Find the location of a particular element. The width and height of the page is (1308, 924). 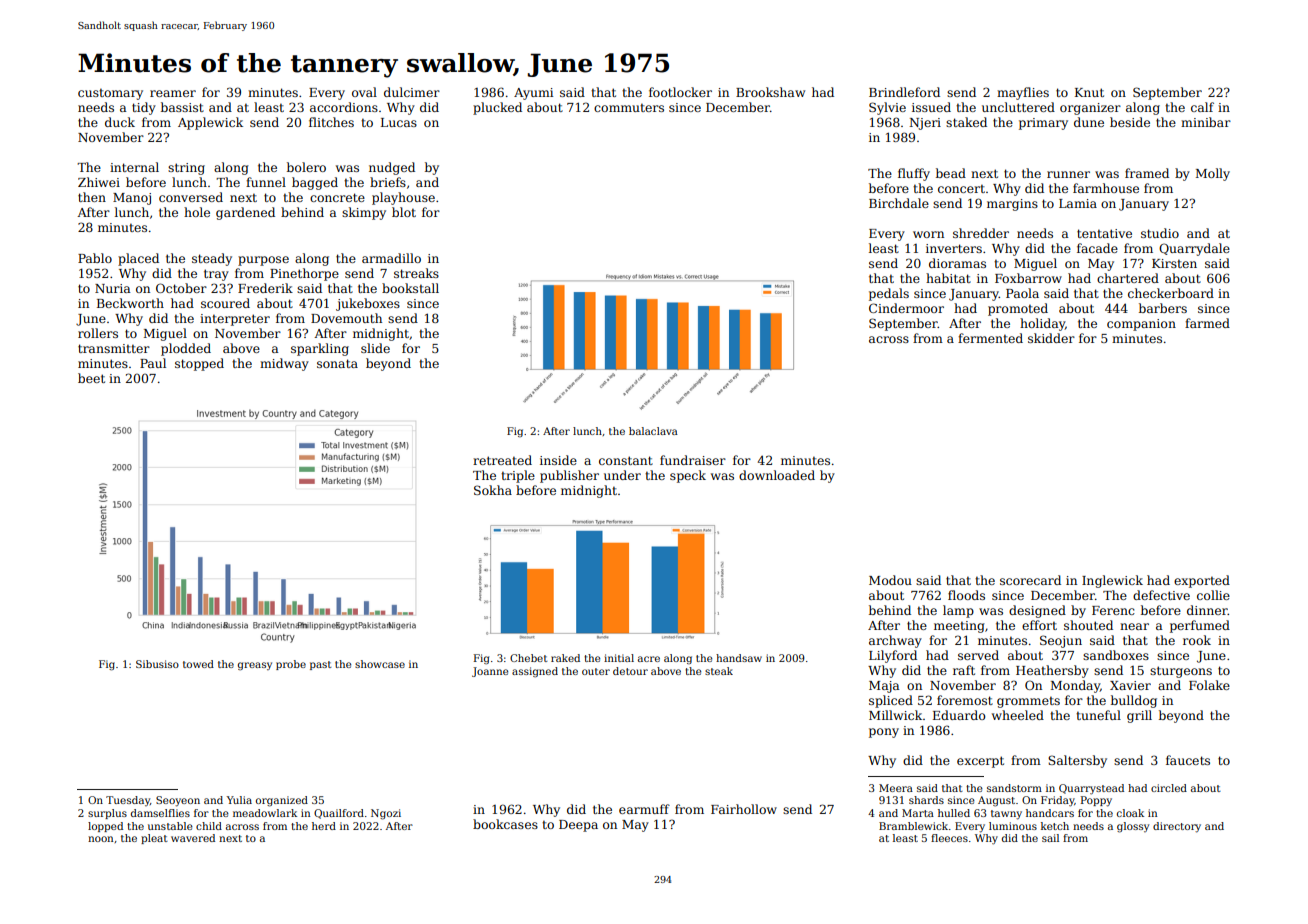

earmuff is located at coordinates (644, 809).
